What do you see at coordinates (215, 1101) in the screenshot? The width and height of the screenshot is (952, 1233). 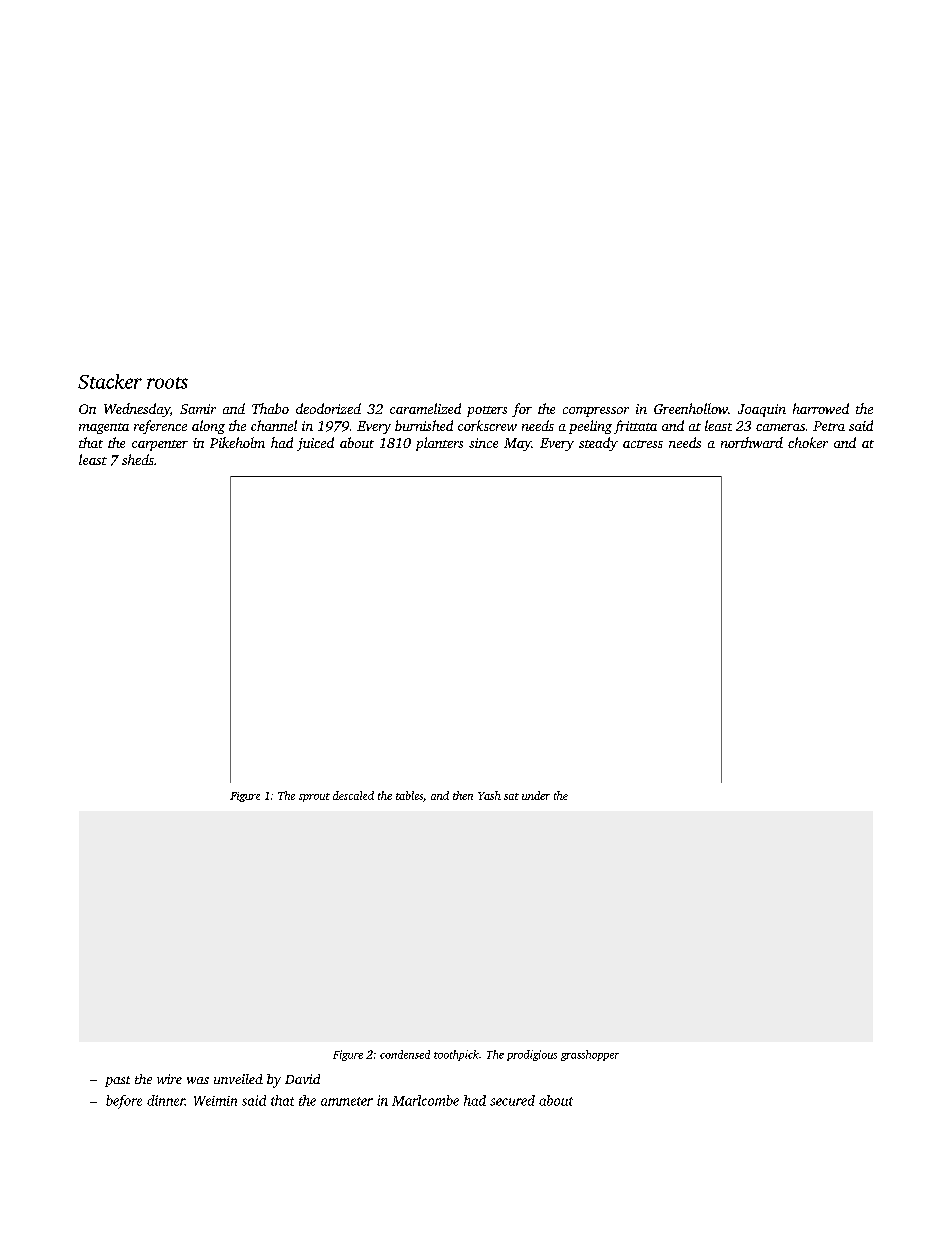 I see `Weimin` at bounding box center [215, 1101].
